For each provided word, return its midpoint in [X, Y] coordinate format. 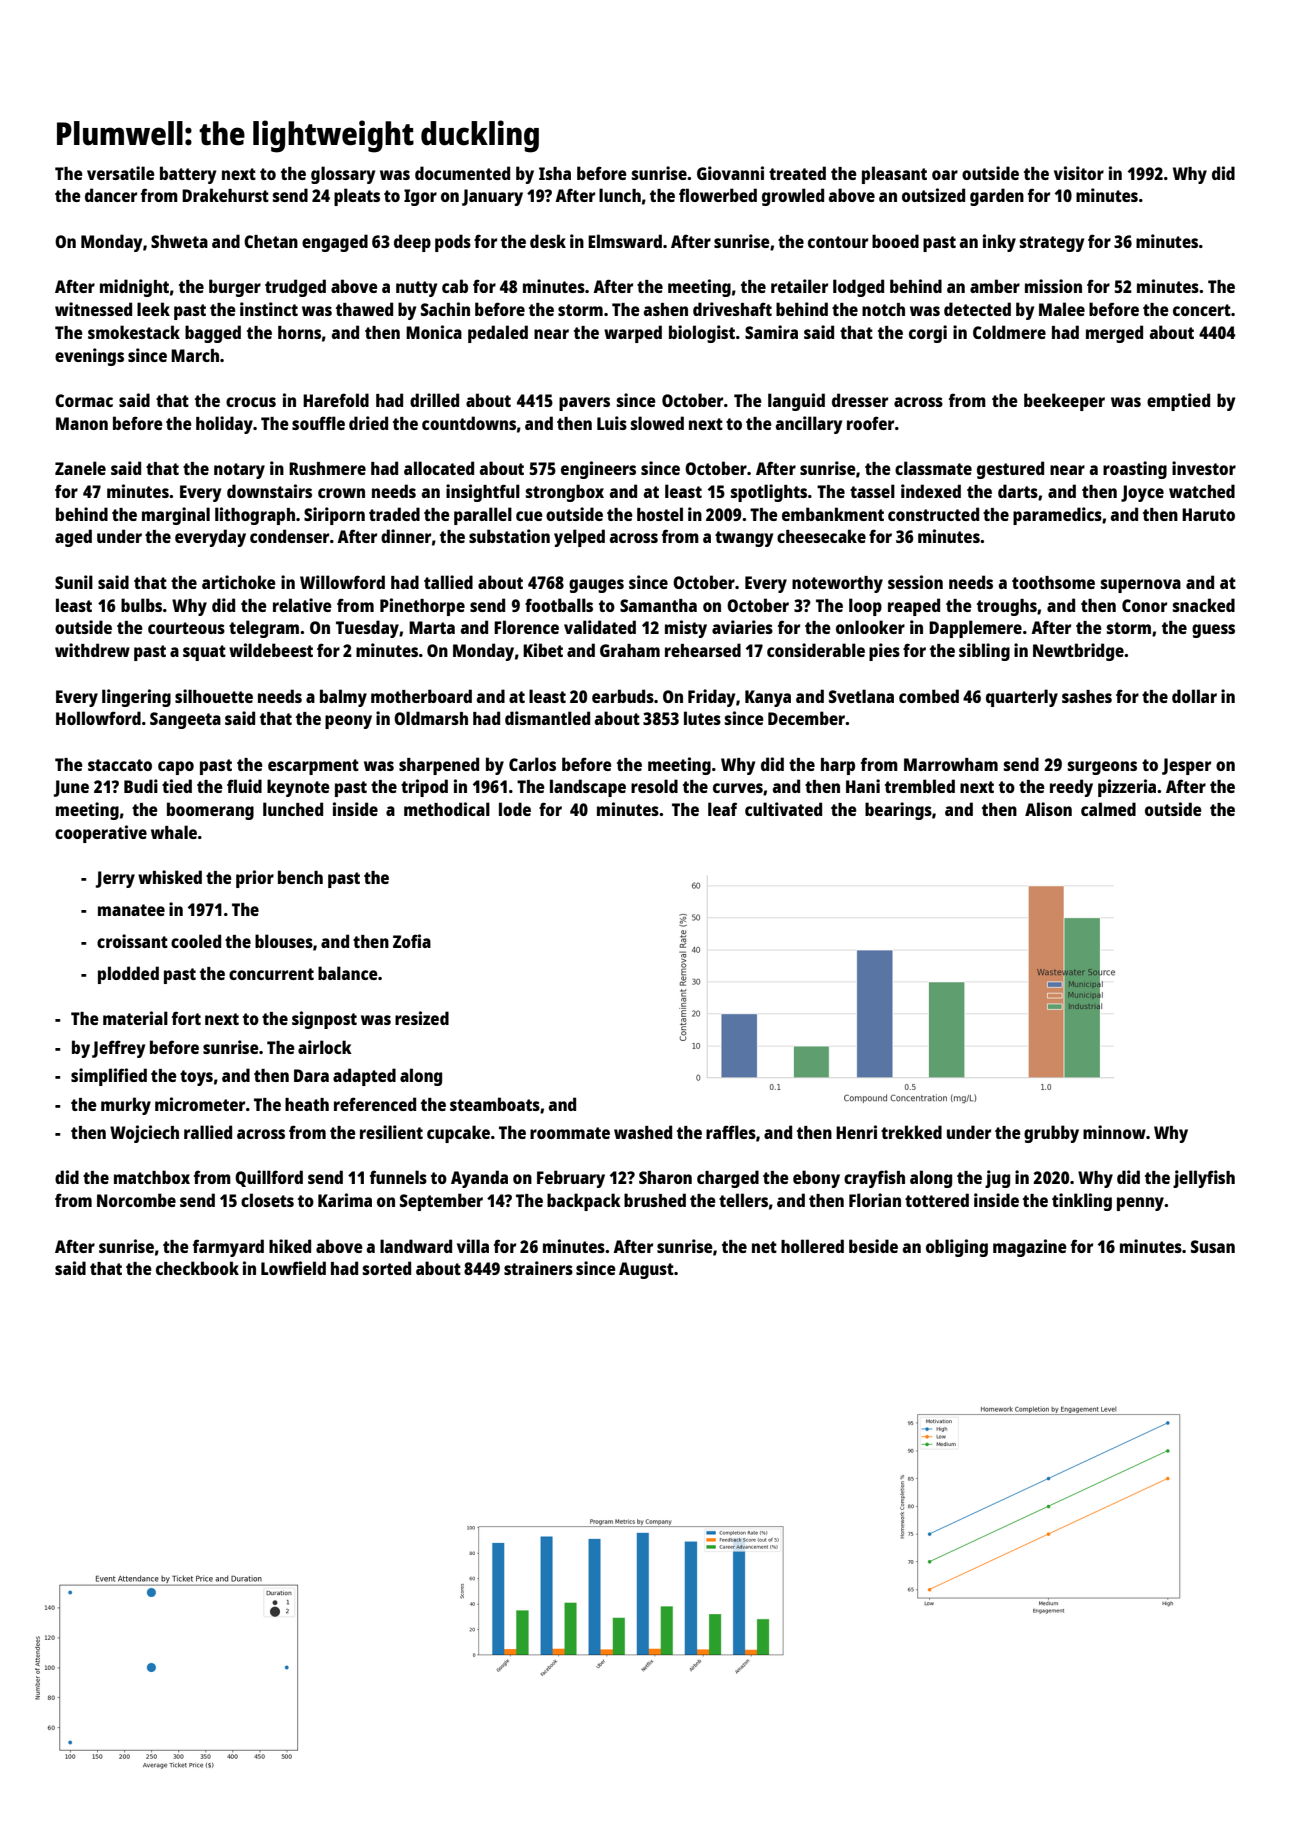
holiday [224, 425]
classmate [933, 468]
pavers [584, 404]
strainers [538, 1268]
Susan [1213, 1246]
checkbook [197, 1268]
